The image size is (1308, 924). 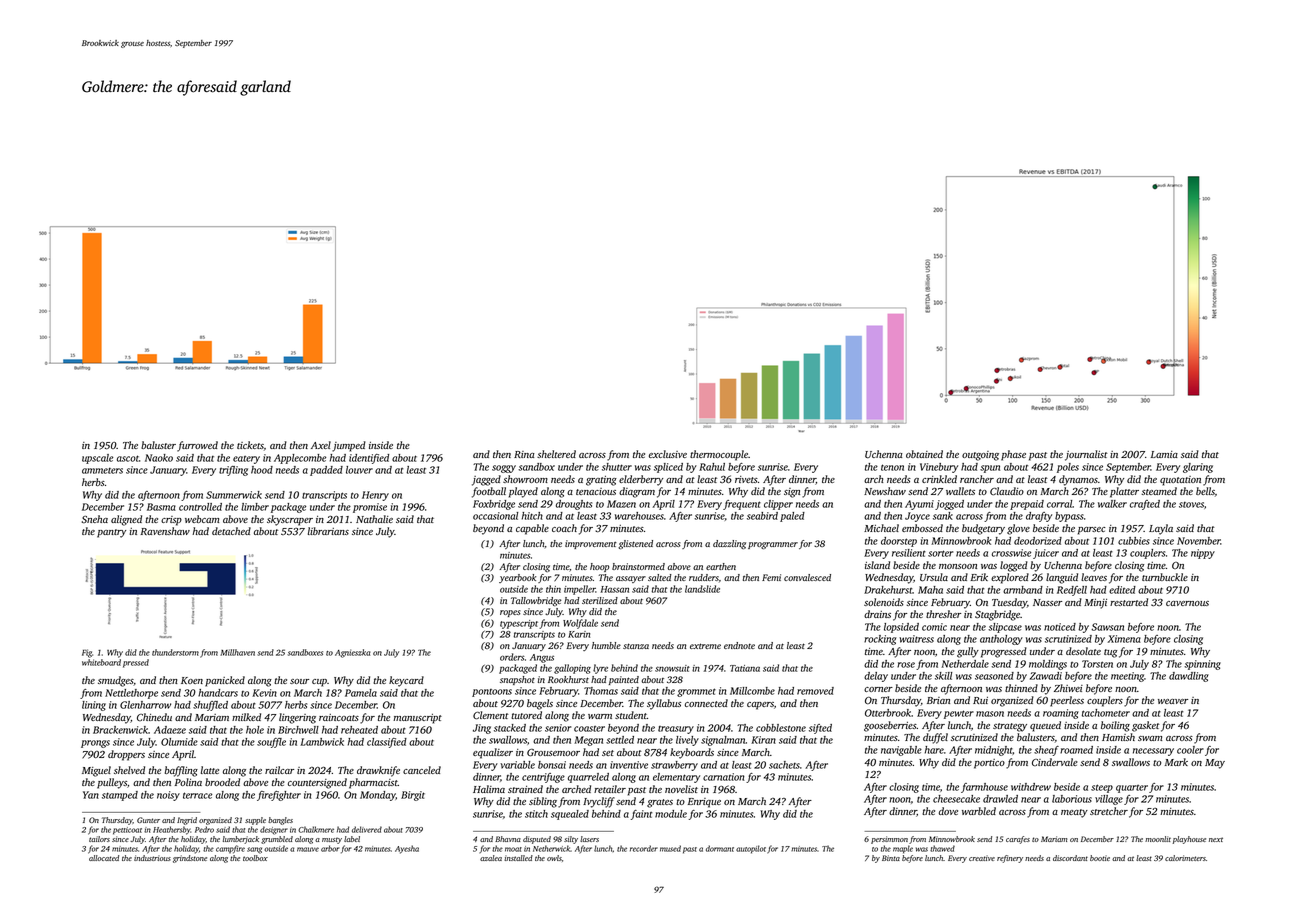 What do you see at coordinates (724, 777) in the document?
I see `carnation` at bounding box center [724, 777].
